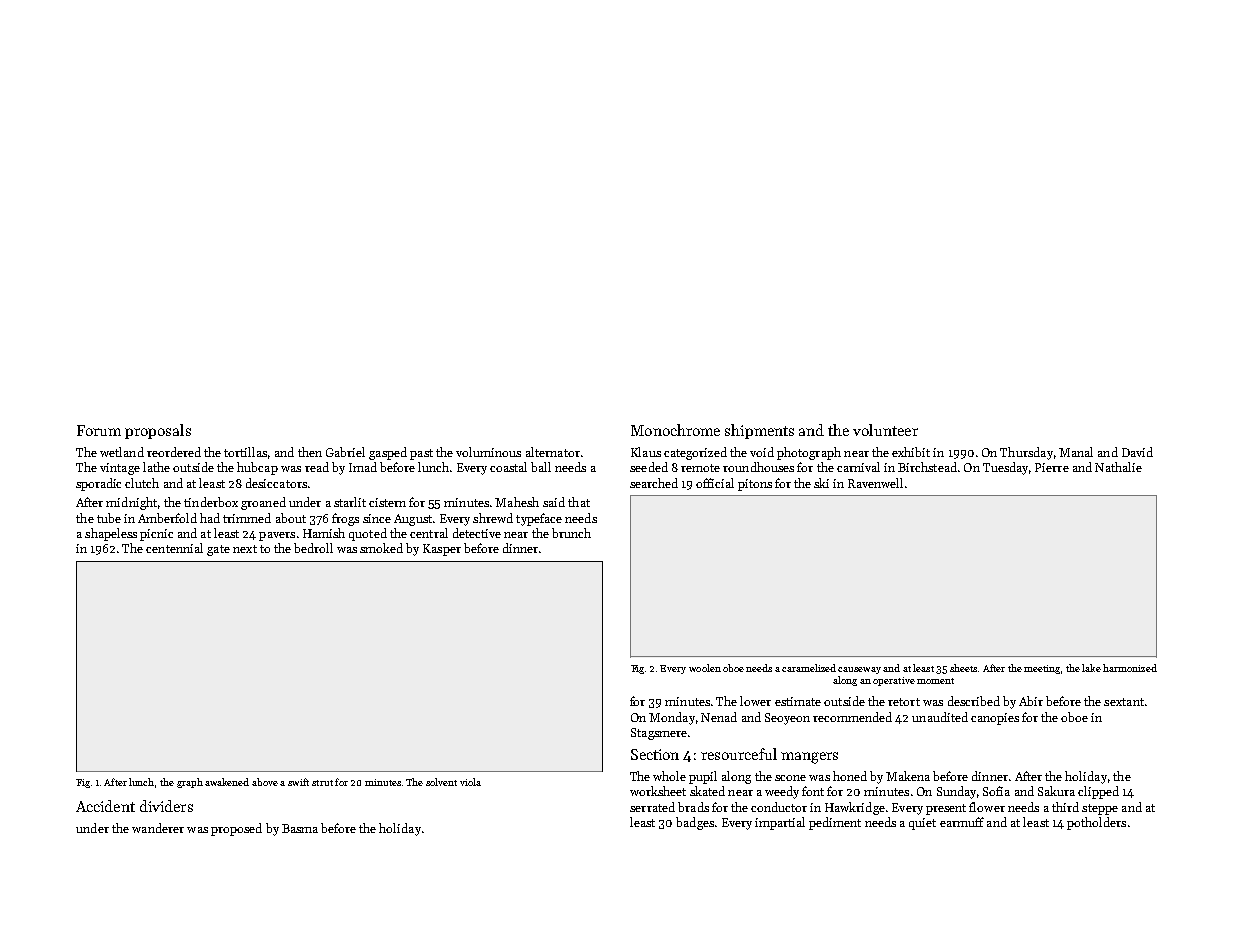 The width and height of the screenshot is (1233, 952). What do you see at coordinates (963, 668) in the screenshot?
I see `sheets` at bounding box center [963, 668].
